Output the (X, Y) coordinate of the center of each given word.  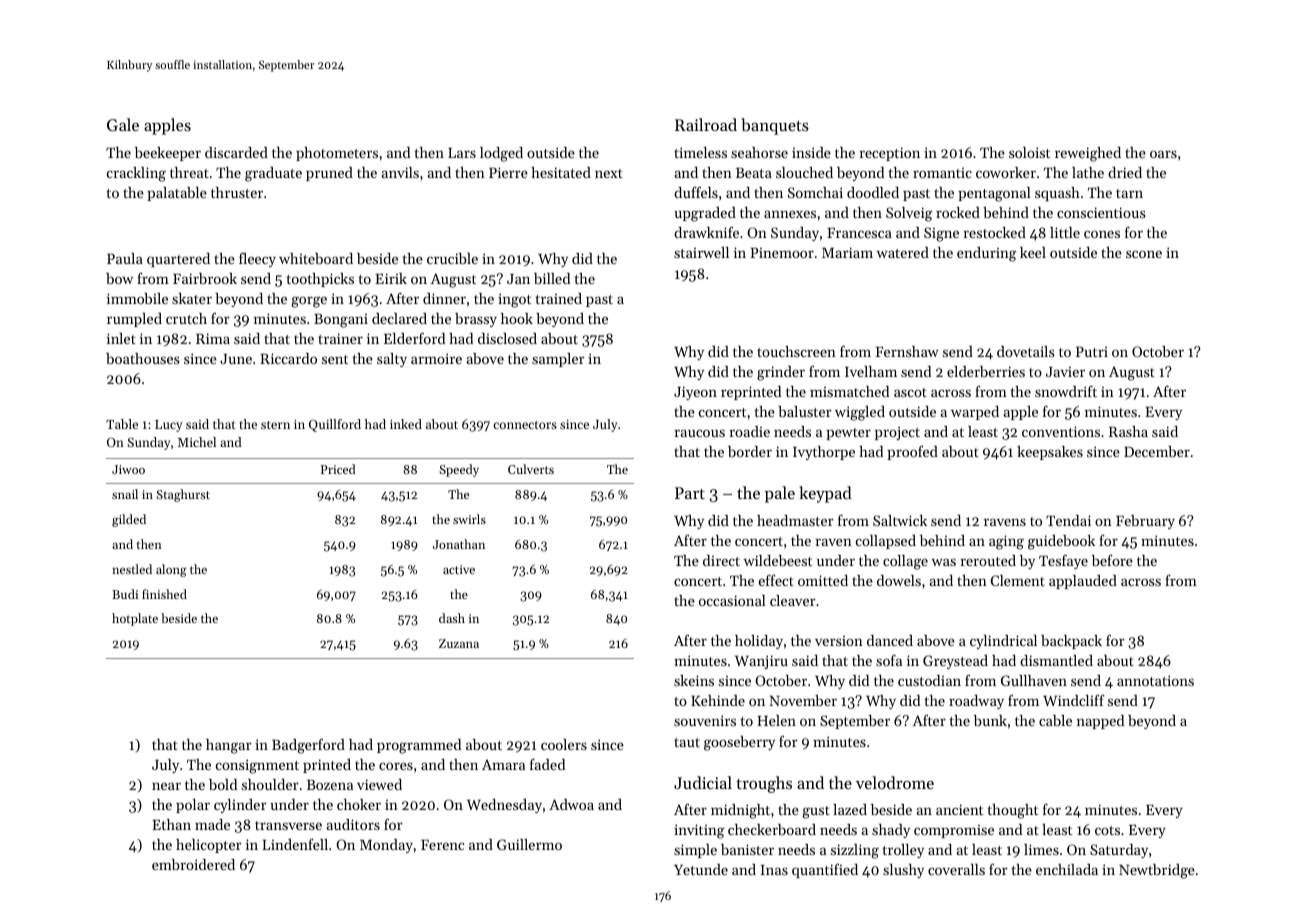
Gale (123, 124)
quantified (825, 870)
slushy (903, 871)
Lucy (168, 426)
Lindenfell (295, 844)
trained (559, 298)
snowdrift (1066, 391)
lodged (501, 154)
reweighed (1088, 154)
